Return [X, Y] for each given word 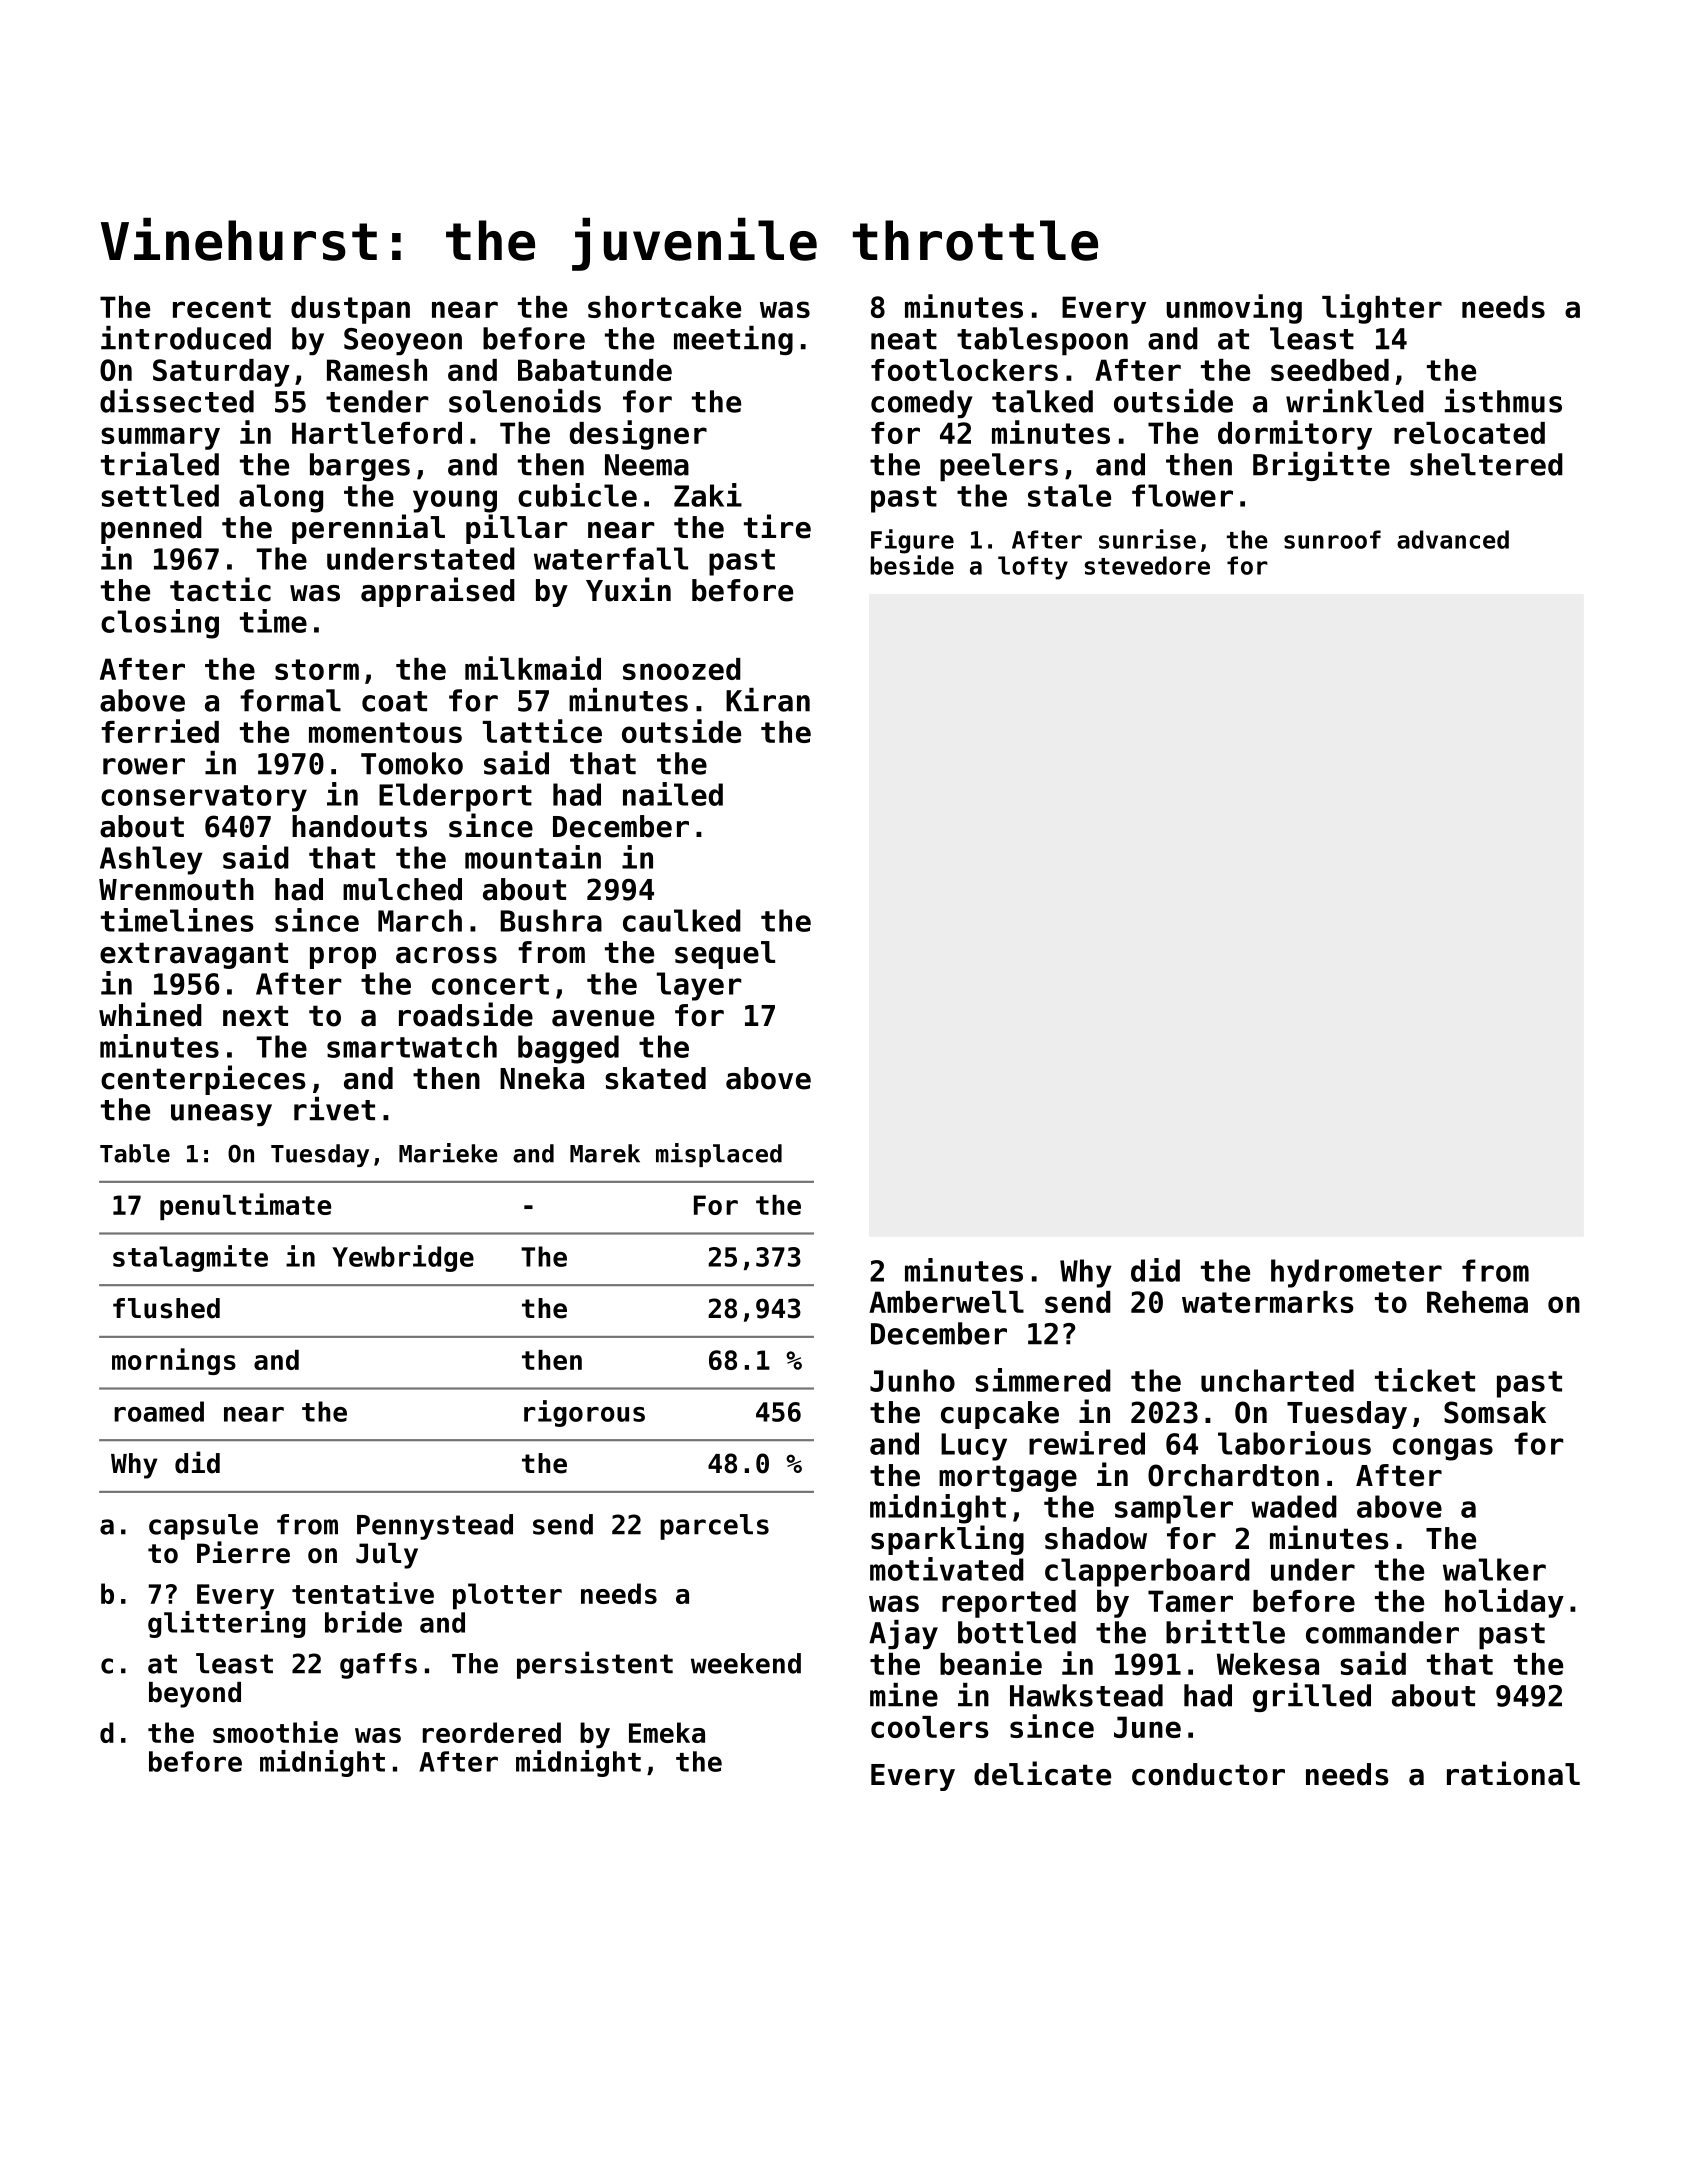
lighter [1382, 309]
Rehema [1477, 1302]
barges [360, 467]
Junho [912, 1380]
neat [904, 339]
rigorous [584, 1413]
